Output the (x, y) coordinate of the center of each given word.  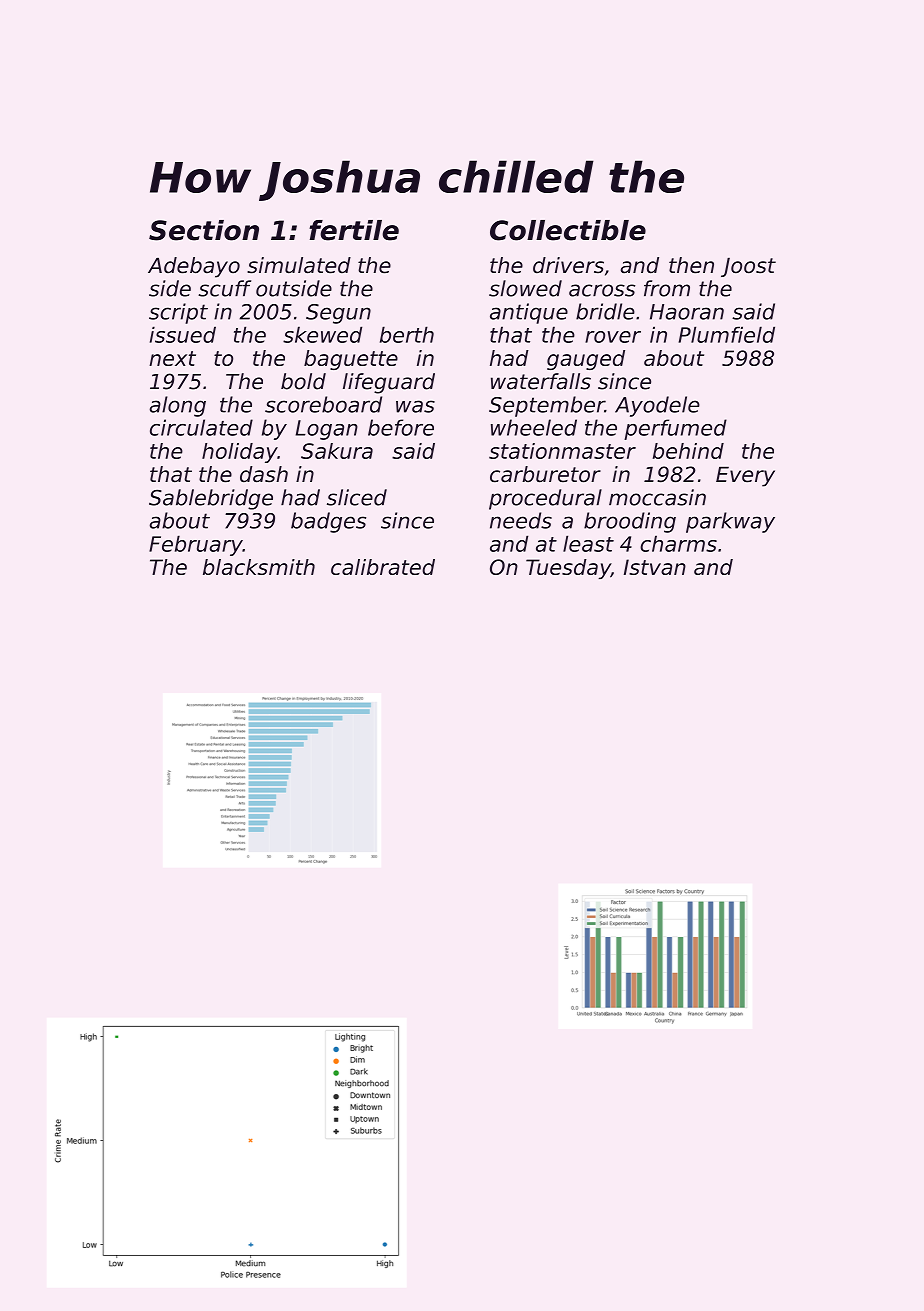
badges (328, 522)
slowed (525, 288)
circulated (201, 427)
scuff (224, 288)
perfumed (675, 429)
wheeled (534, 427)
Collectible (568, 230)
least (588, 543)
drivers (568, 265)
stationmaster (562, 451)
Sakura (337, 451)
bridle (605, 311)
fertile (354, 230)
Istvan (655, 567)
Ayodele (657, 406)
